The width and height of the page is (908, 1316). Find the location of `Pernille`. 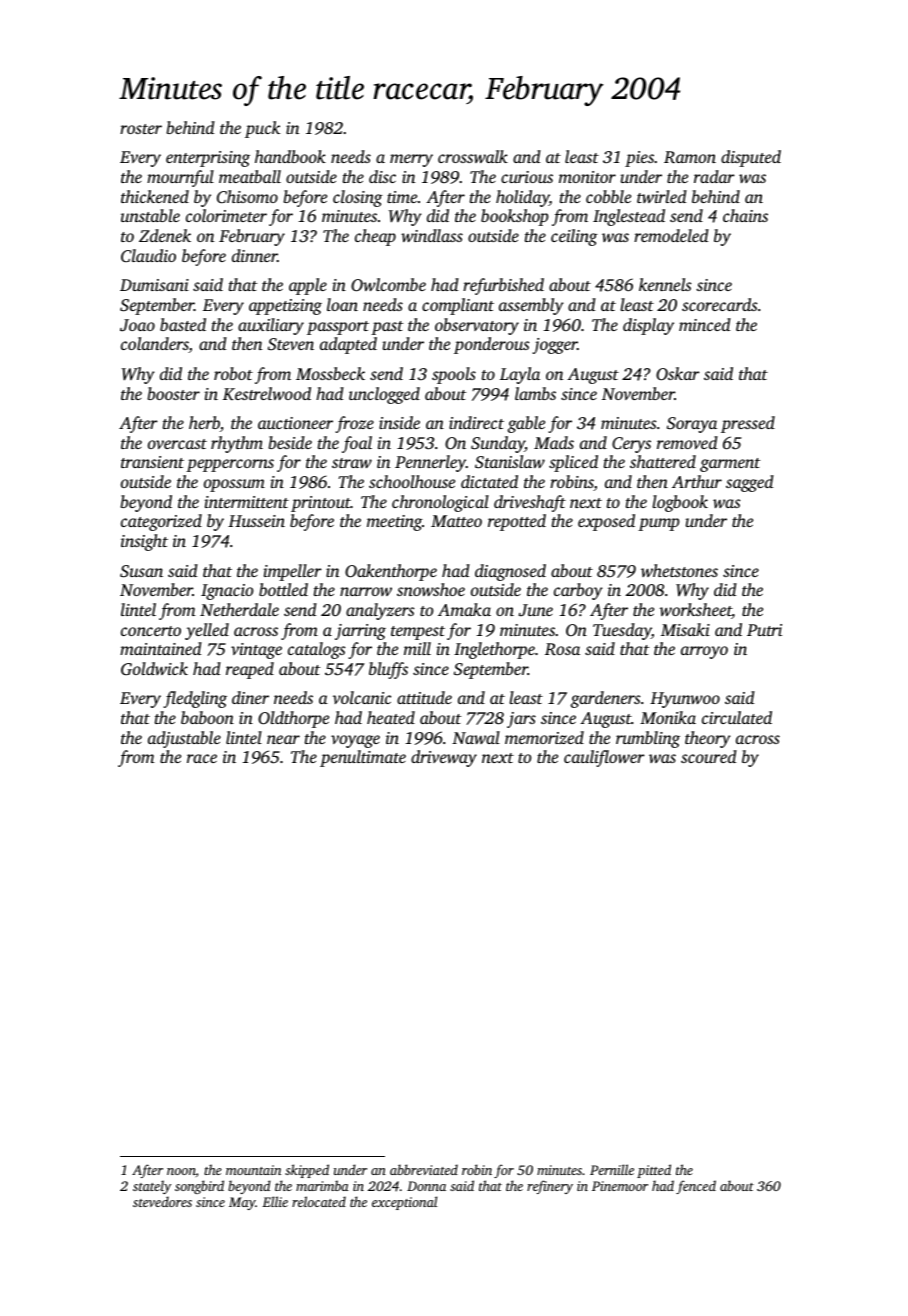

Pernille is located at coordinates (612, 1169).
